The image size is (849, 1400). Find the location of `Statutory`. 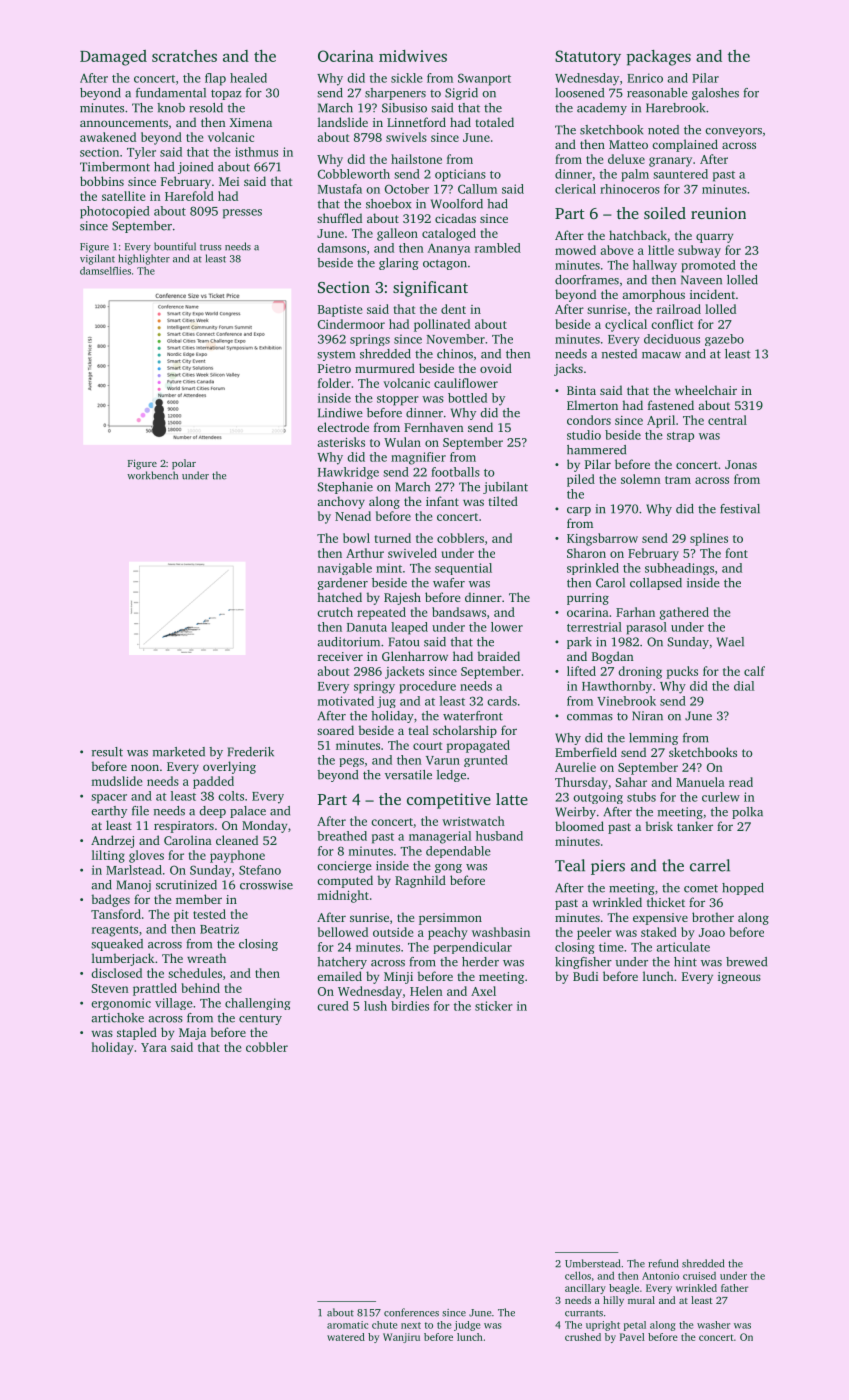

Statutory is located at coordinates (588, 58).
